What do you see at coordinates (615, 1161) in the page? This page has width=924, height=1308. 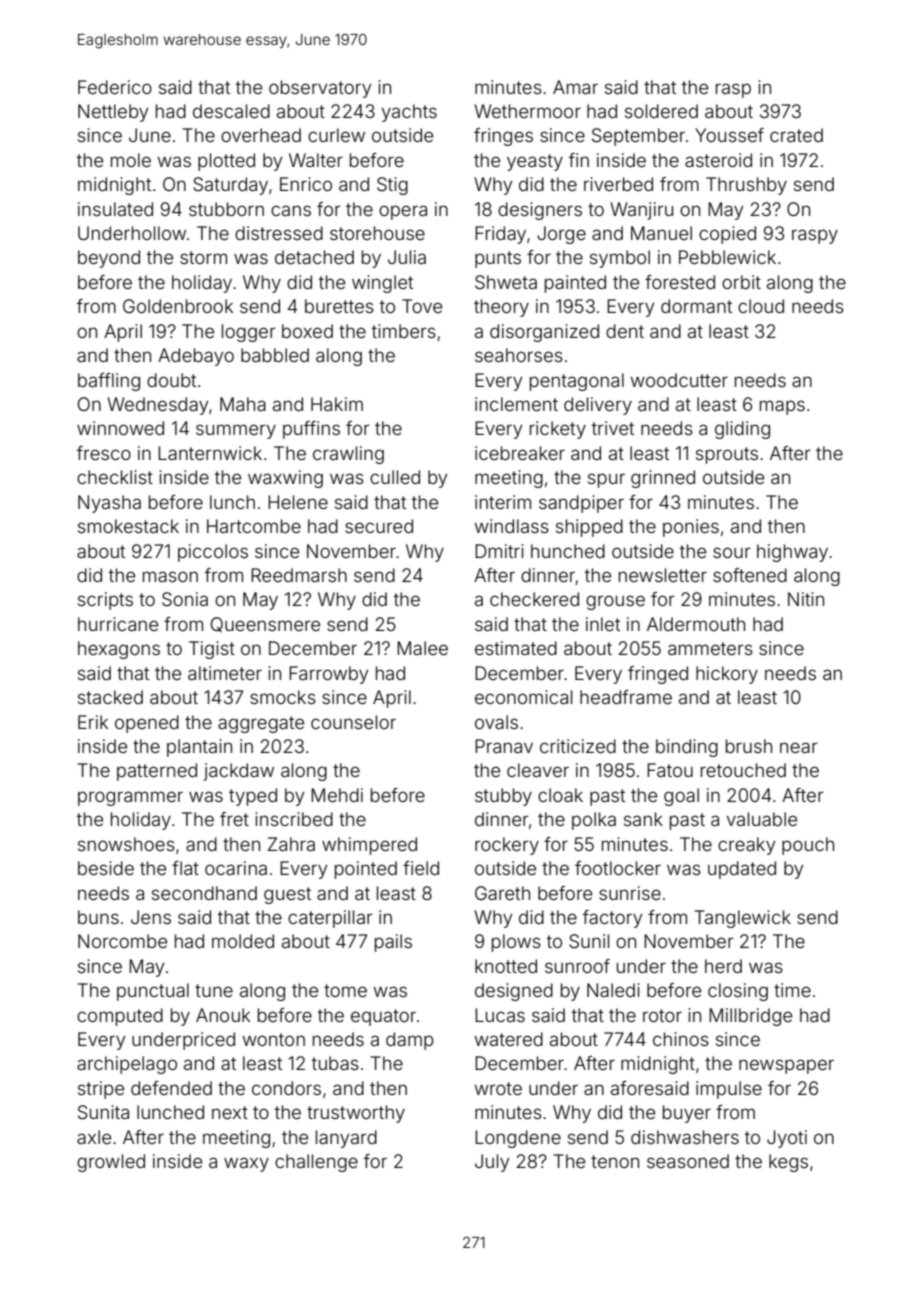 I see `tenon` at bounding box center [615, 1161].
